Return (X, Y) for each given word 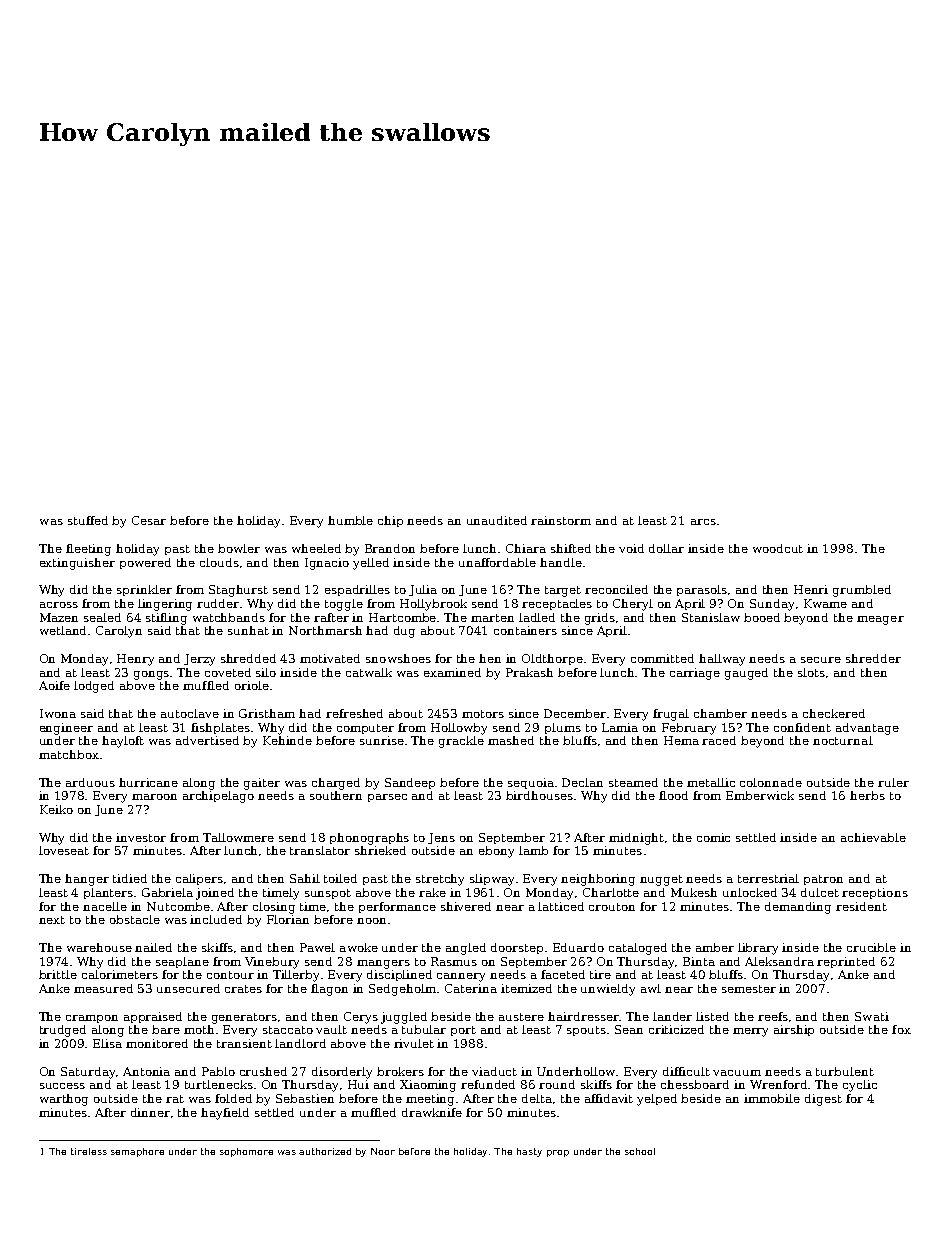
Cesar (149, 520)
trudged (63, 1031)
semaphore (137, 1152)
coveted (228, 672)
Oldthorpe (552, 659)
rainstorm (561, 520)
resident (861, 906)
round (557, 1084)
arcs (703, 522)
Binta (699, 961)
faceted (563, 974)
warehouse (99, 947)
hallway (722, 660)
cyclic (860, 1086)
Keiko (56, 809)
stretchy (440, 880)
